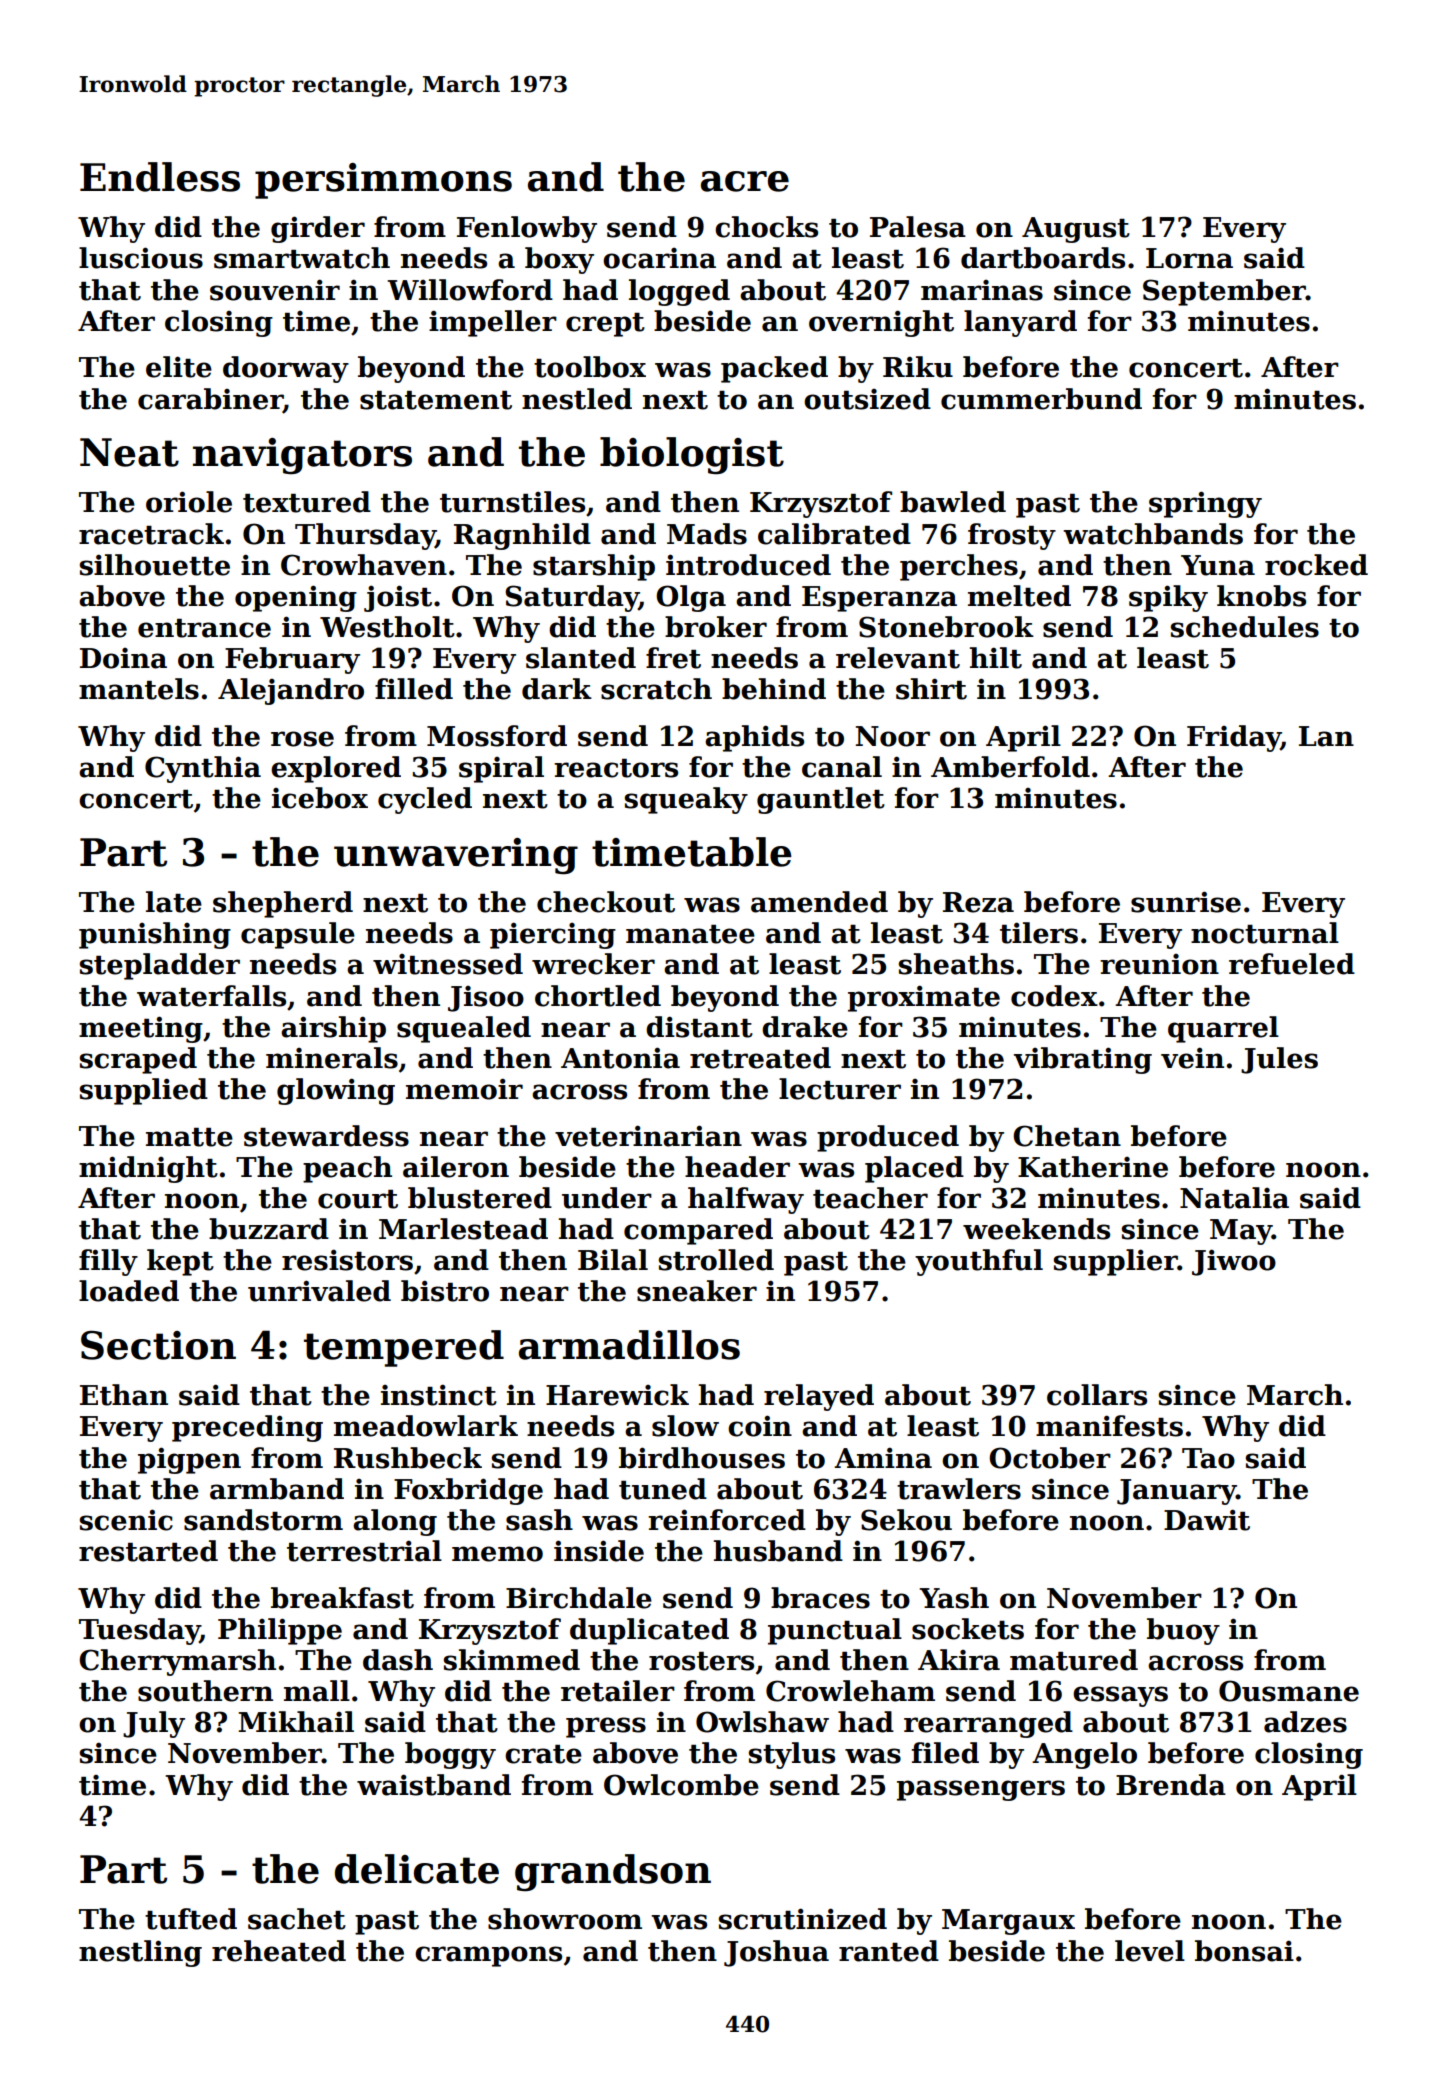 This document has height=2100, width=1450. What do you see at coordinates (1076, 230) in the document?
I see `August` at bounding box center [1076, 230].
